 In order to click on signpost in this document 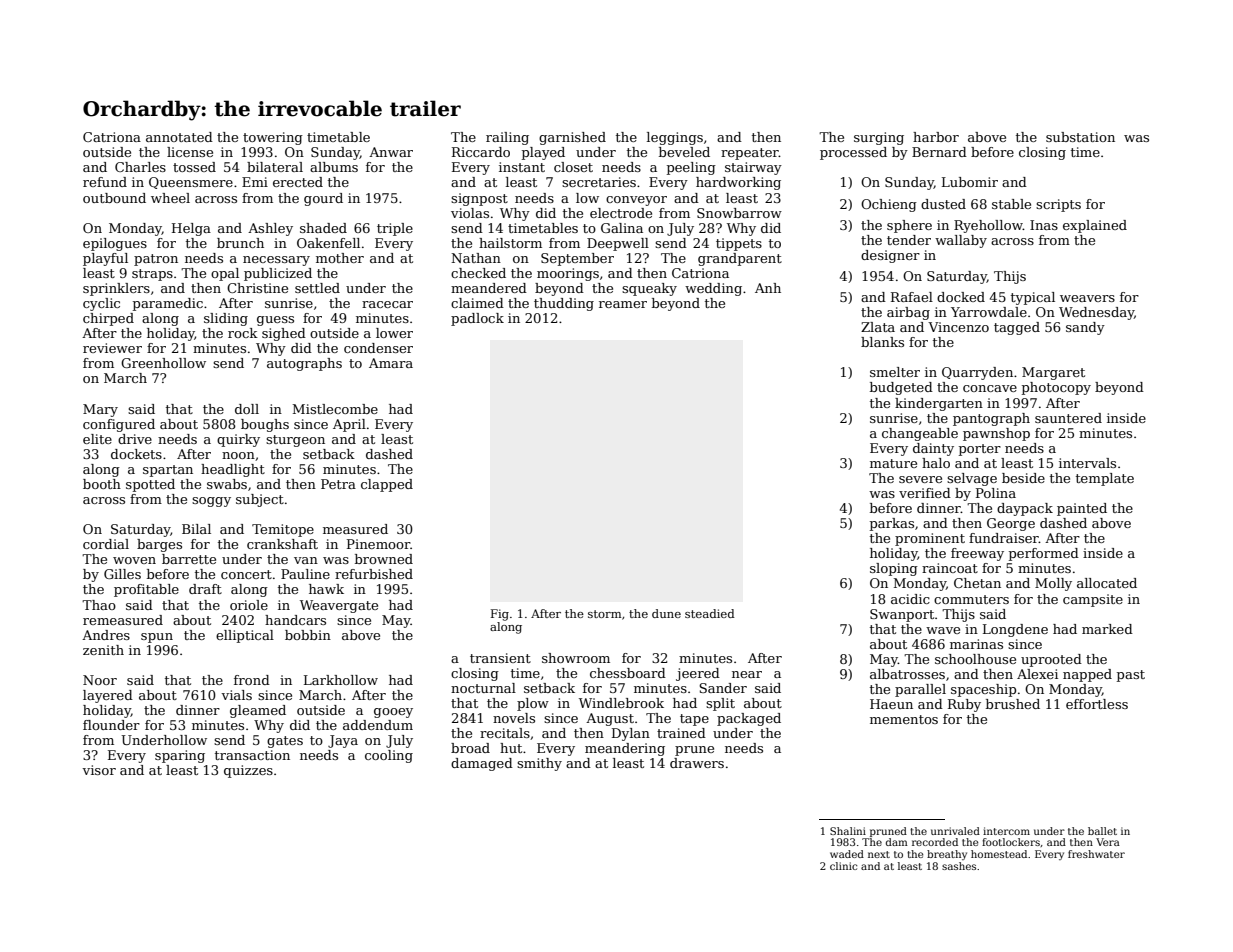, I will do `click(479, 199)`.
